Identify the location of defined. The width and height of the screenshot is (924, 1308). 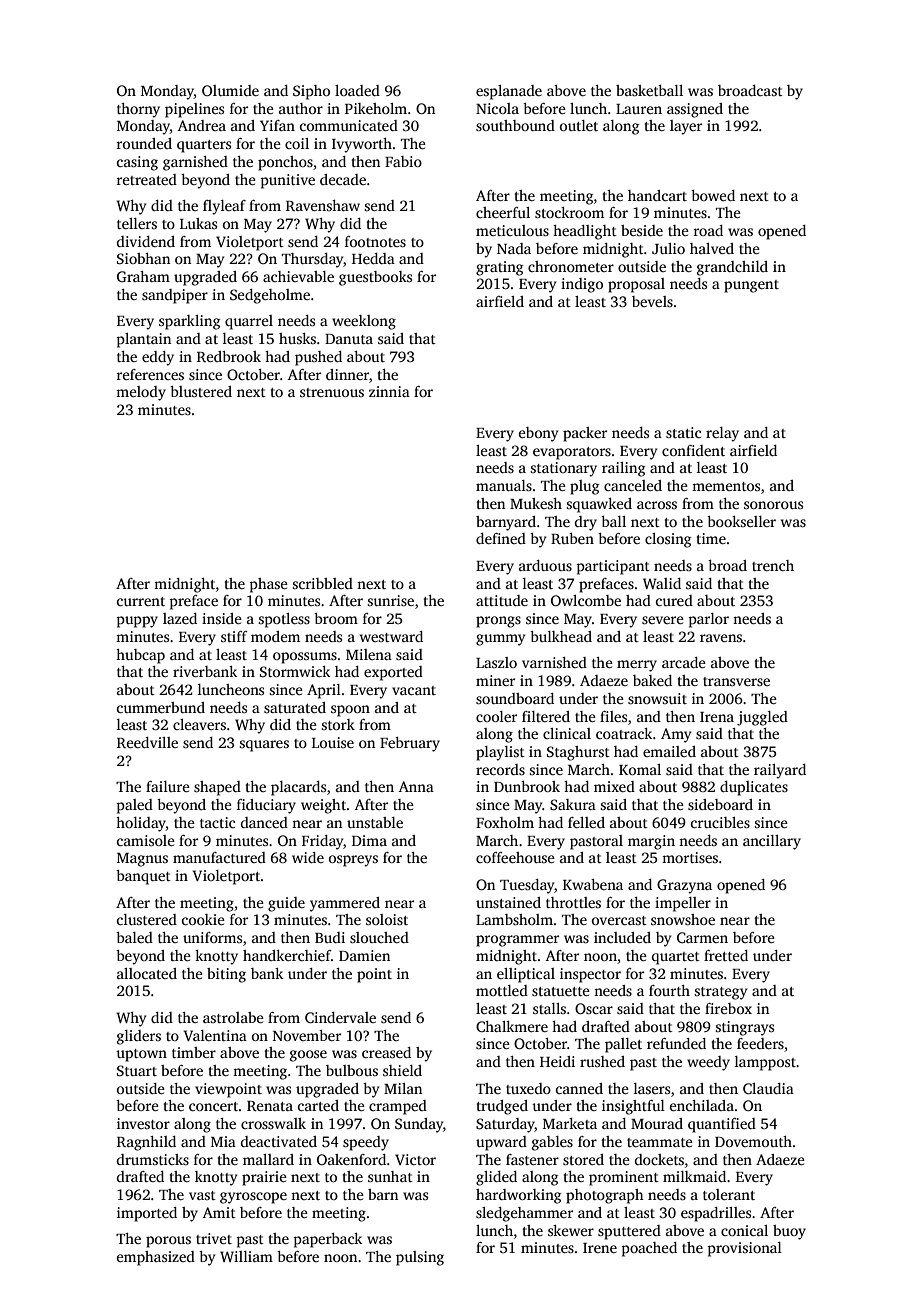
(501, 538).
